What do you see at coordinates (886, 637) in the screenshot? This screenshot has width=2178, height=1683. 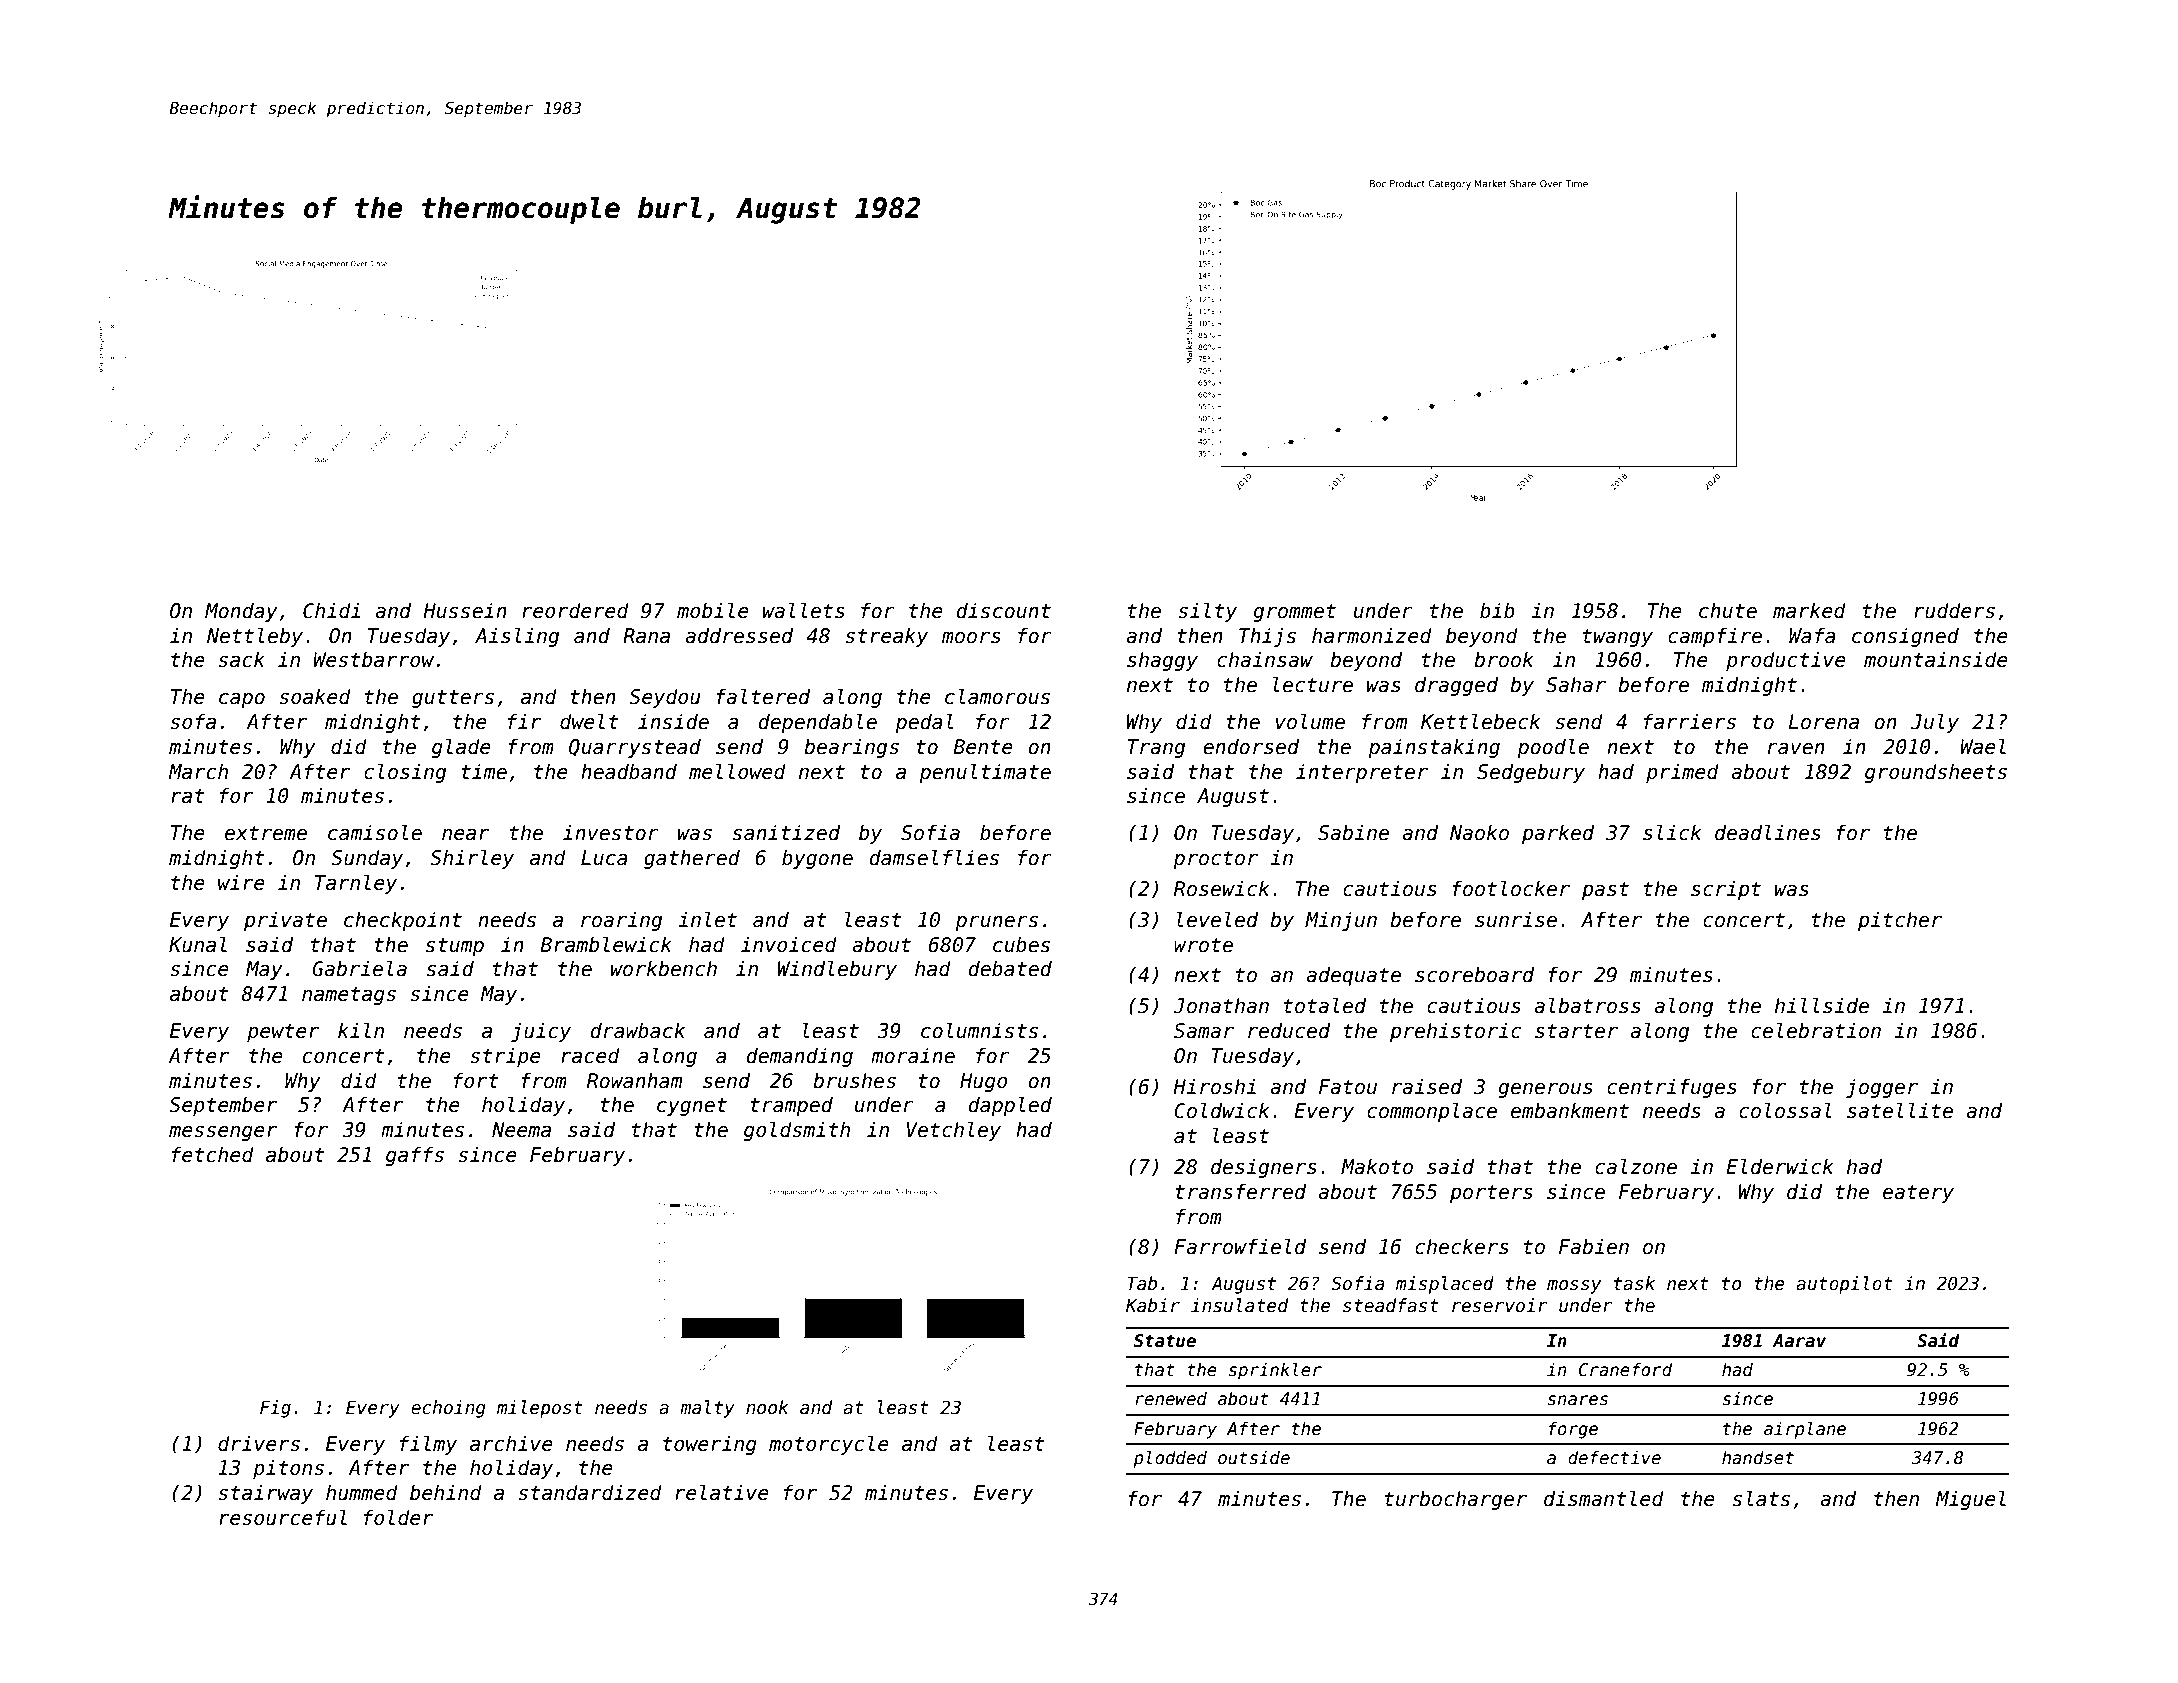 I see `streaky` at bounding box center [886, 637].
